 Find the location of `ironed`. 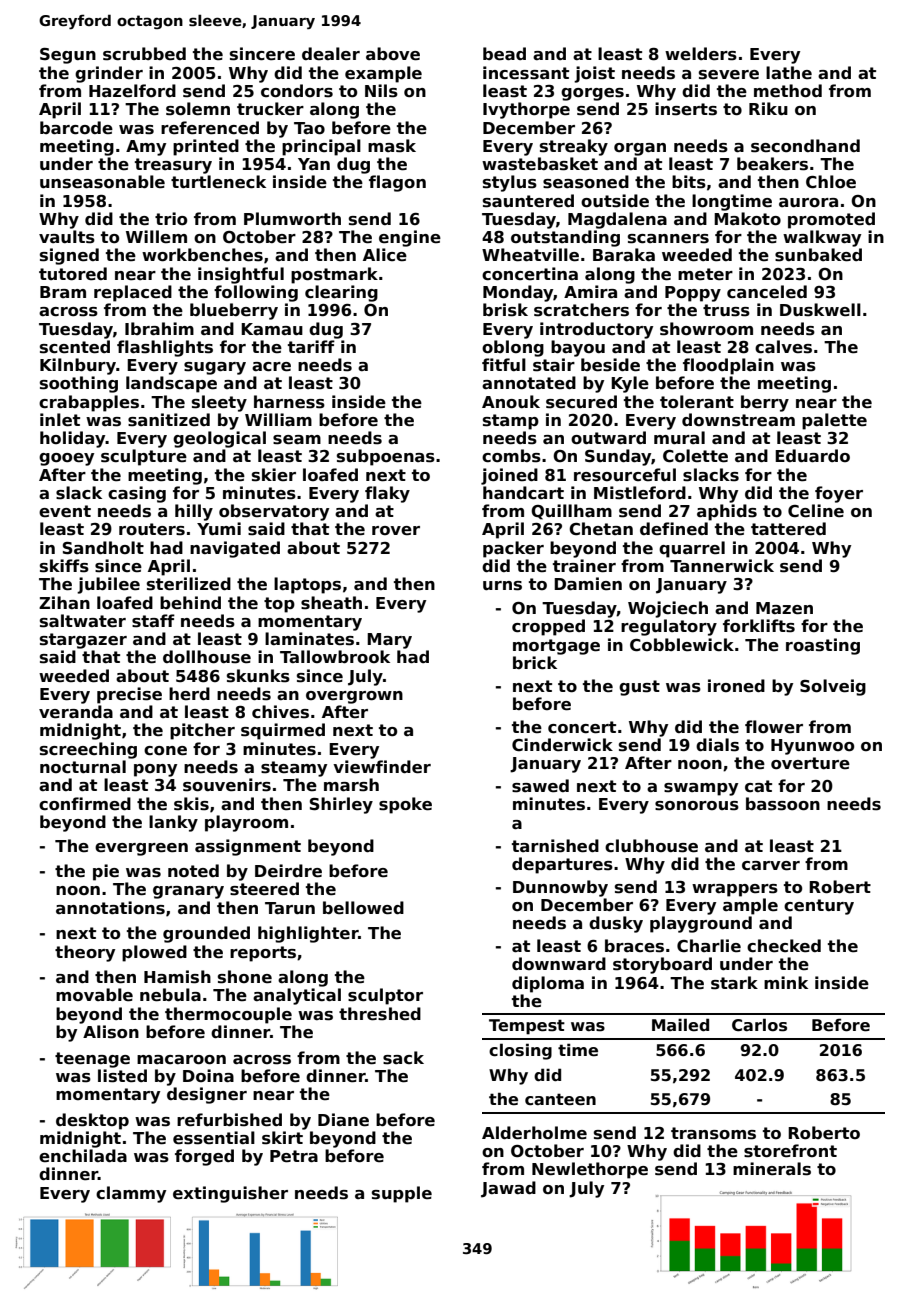

ironed is located at coordinates (736, 686).
